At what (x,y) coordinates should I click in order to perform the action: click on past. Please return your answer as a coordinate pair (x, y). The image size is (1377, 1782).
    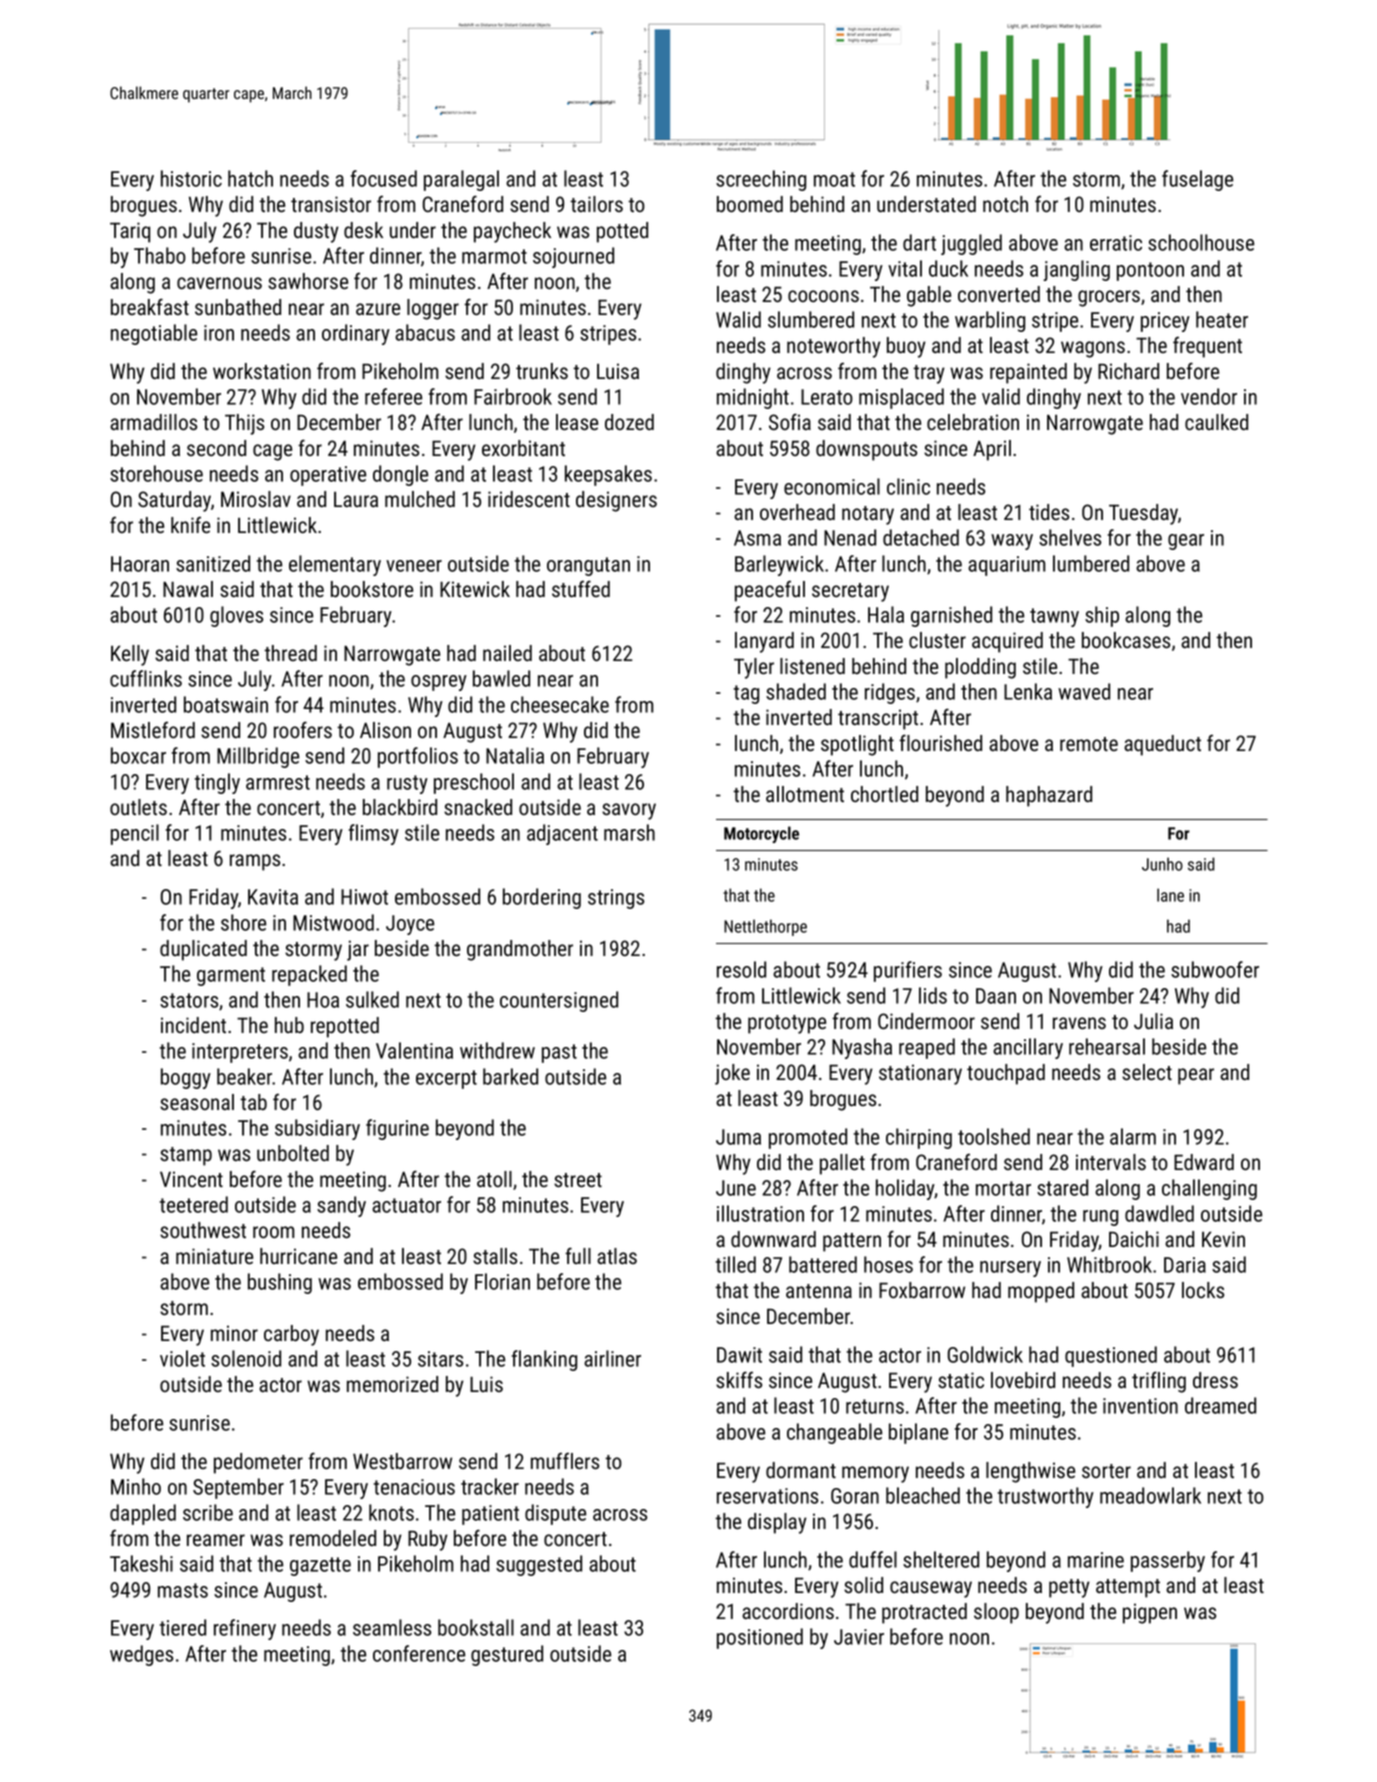
    Looking at the image, I should click on (559, 1053).
